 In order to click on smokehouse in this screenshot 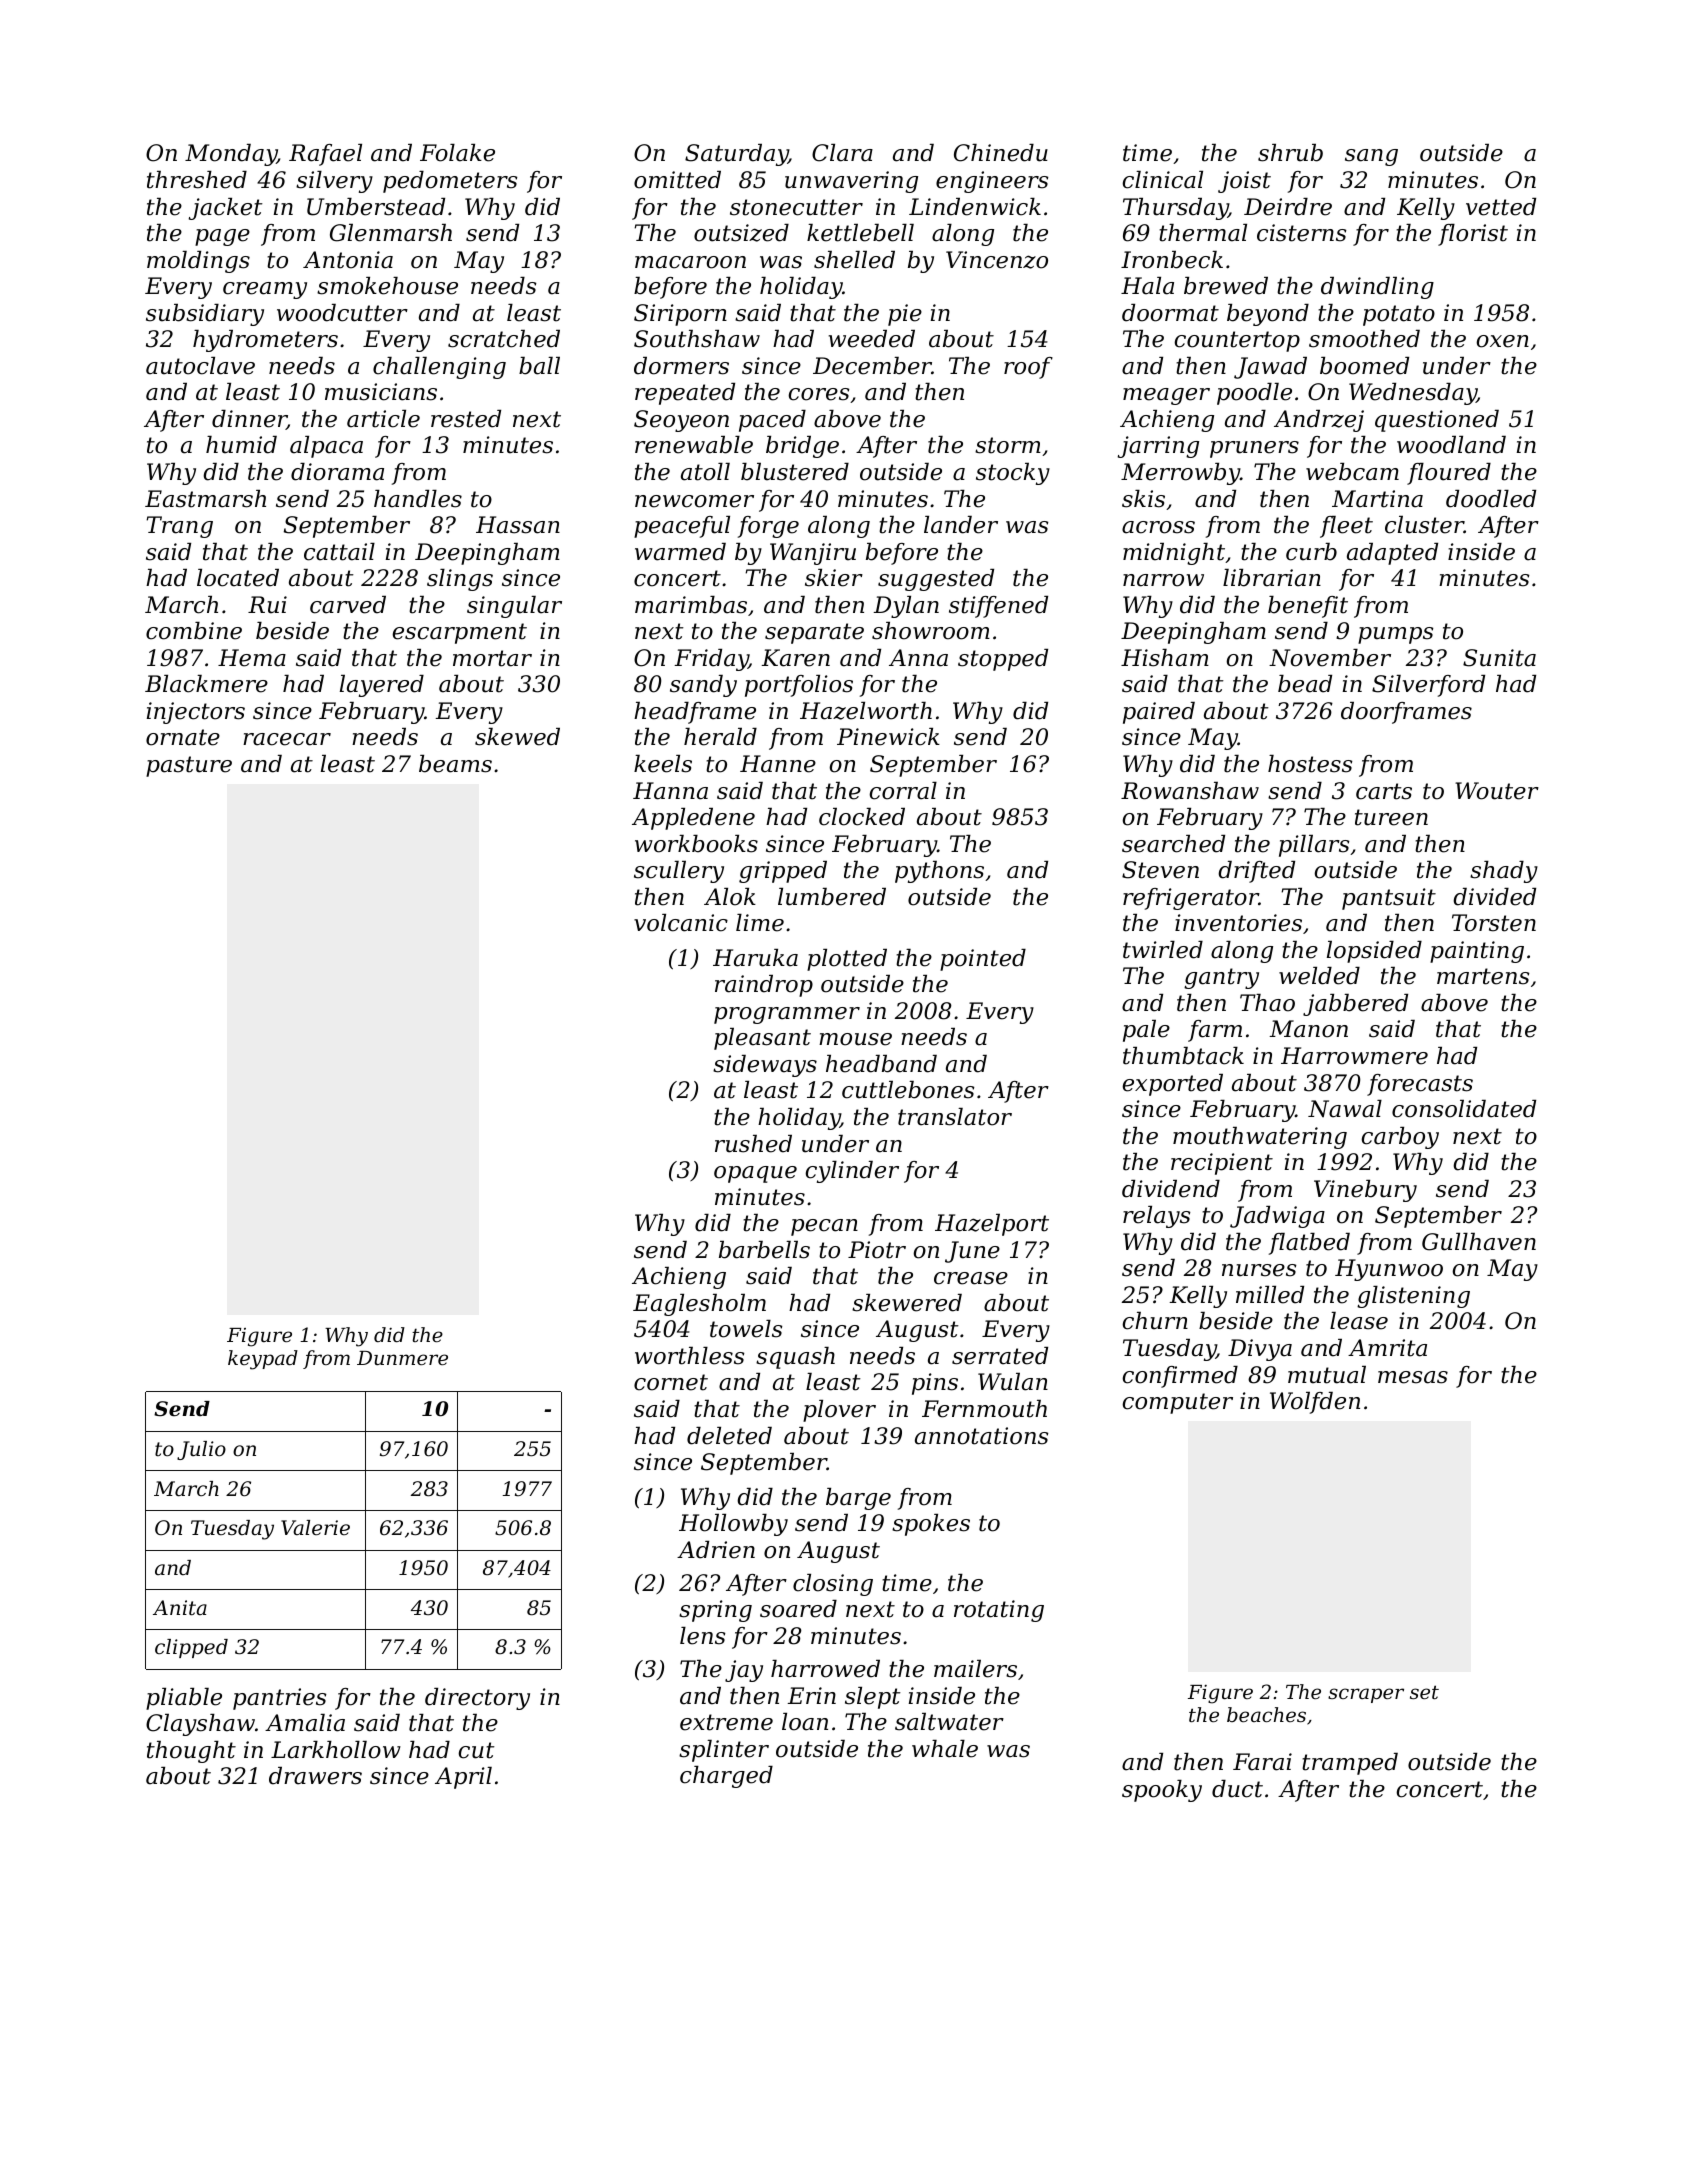, I will do `click(387, 286)`.
